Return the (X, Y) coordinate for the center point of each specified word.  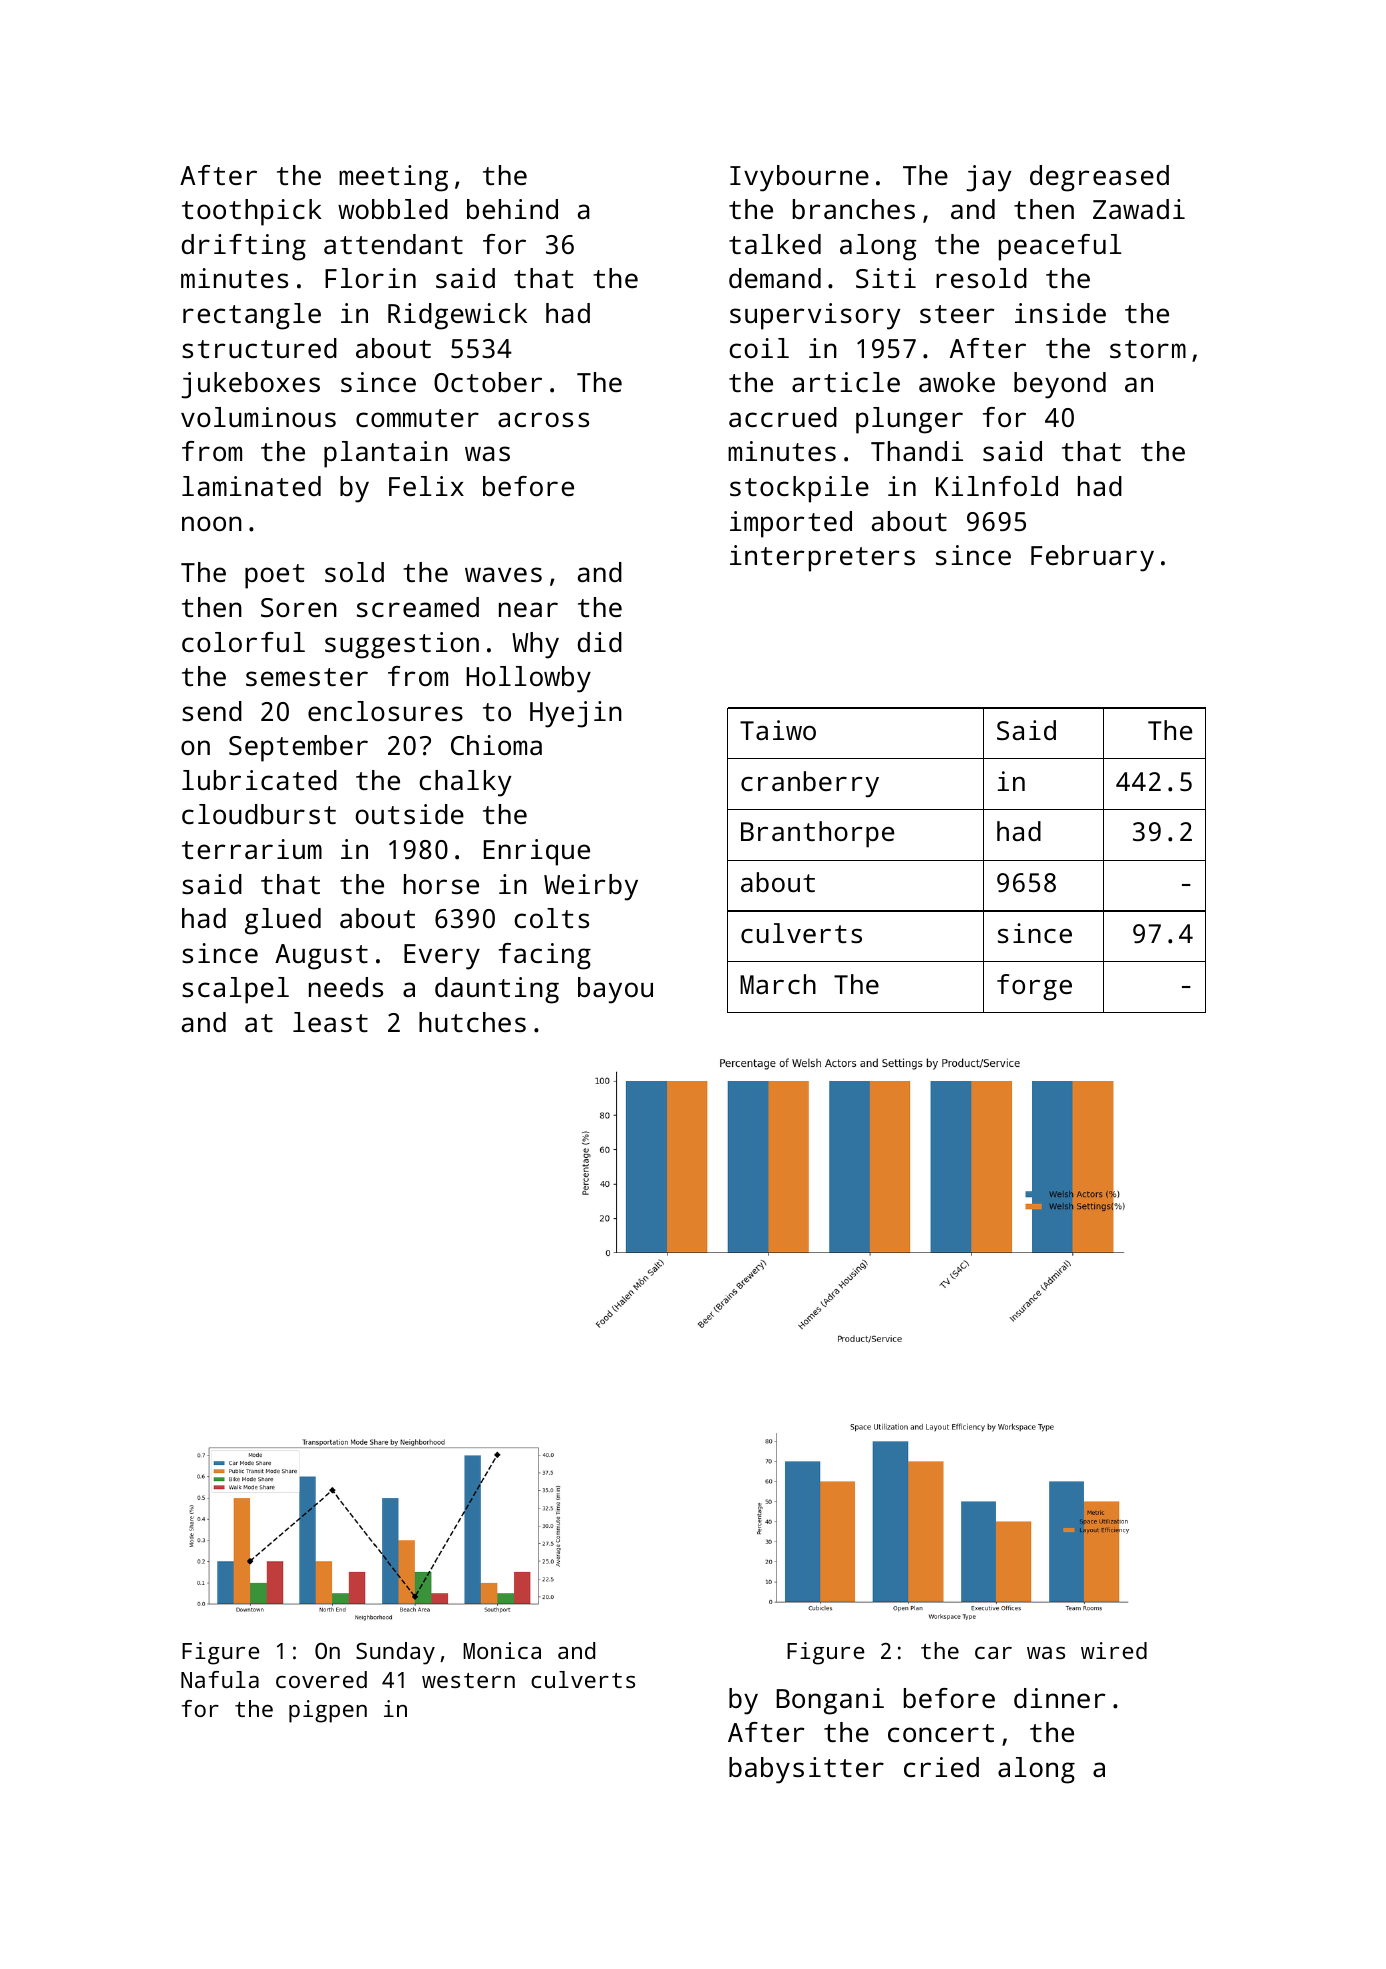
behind (512, 209)
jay (988, 178)
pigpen (328, 1711)
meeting (393, 178)
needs (346, 987)
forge (1034, 987)
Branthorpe (817, 834)
